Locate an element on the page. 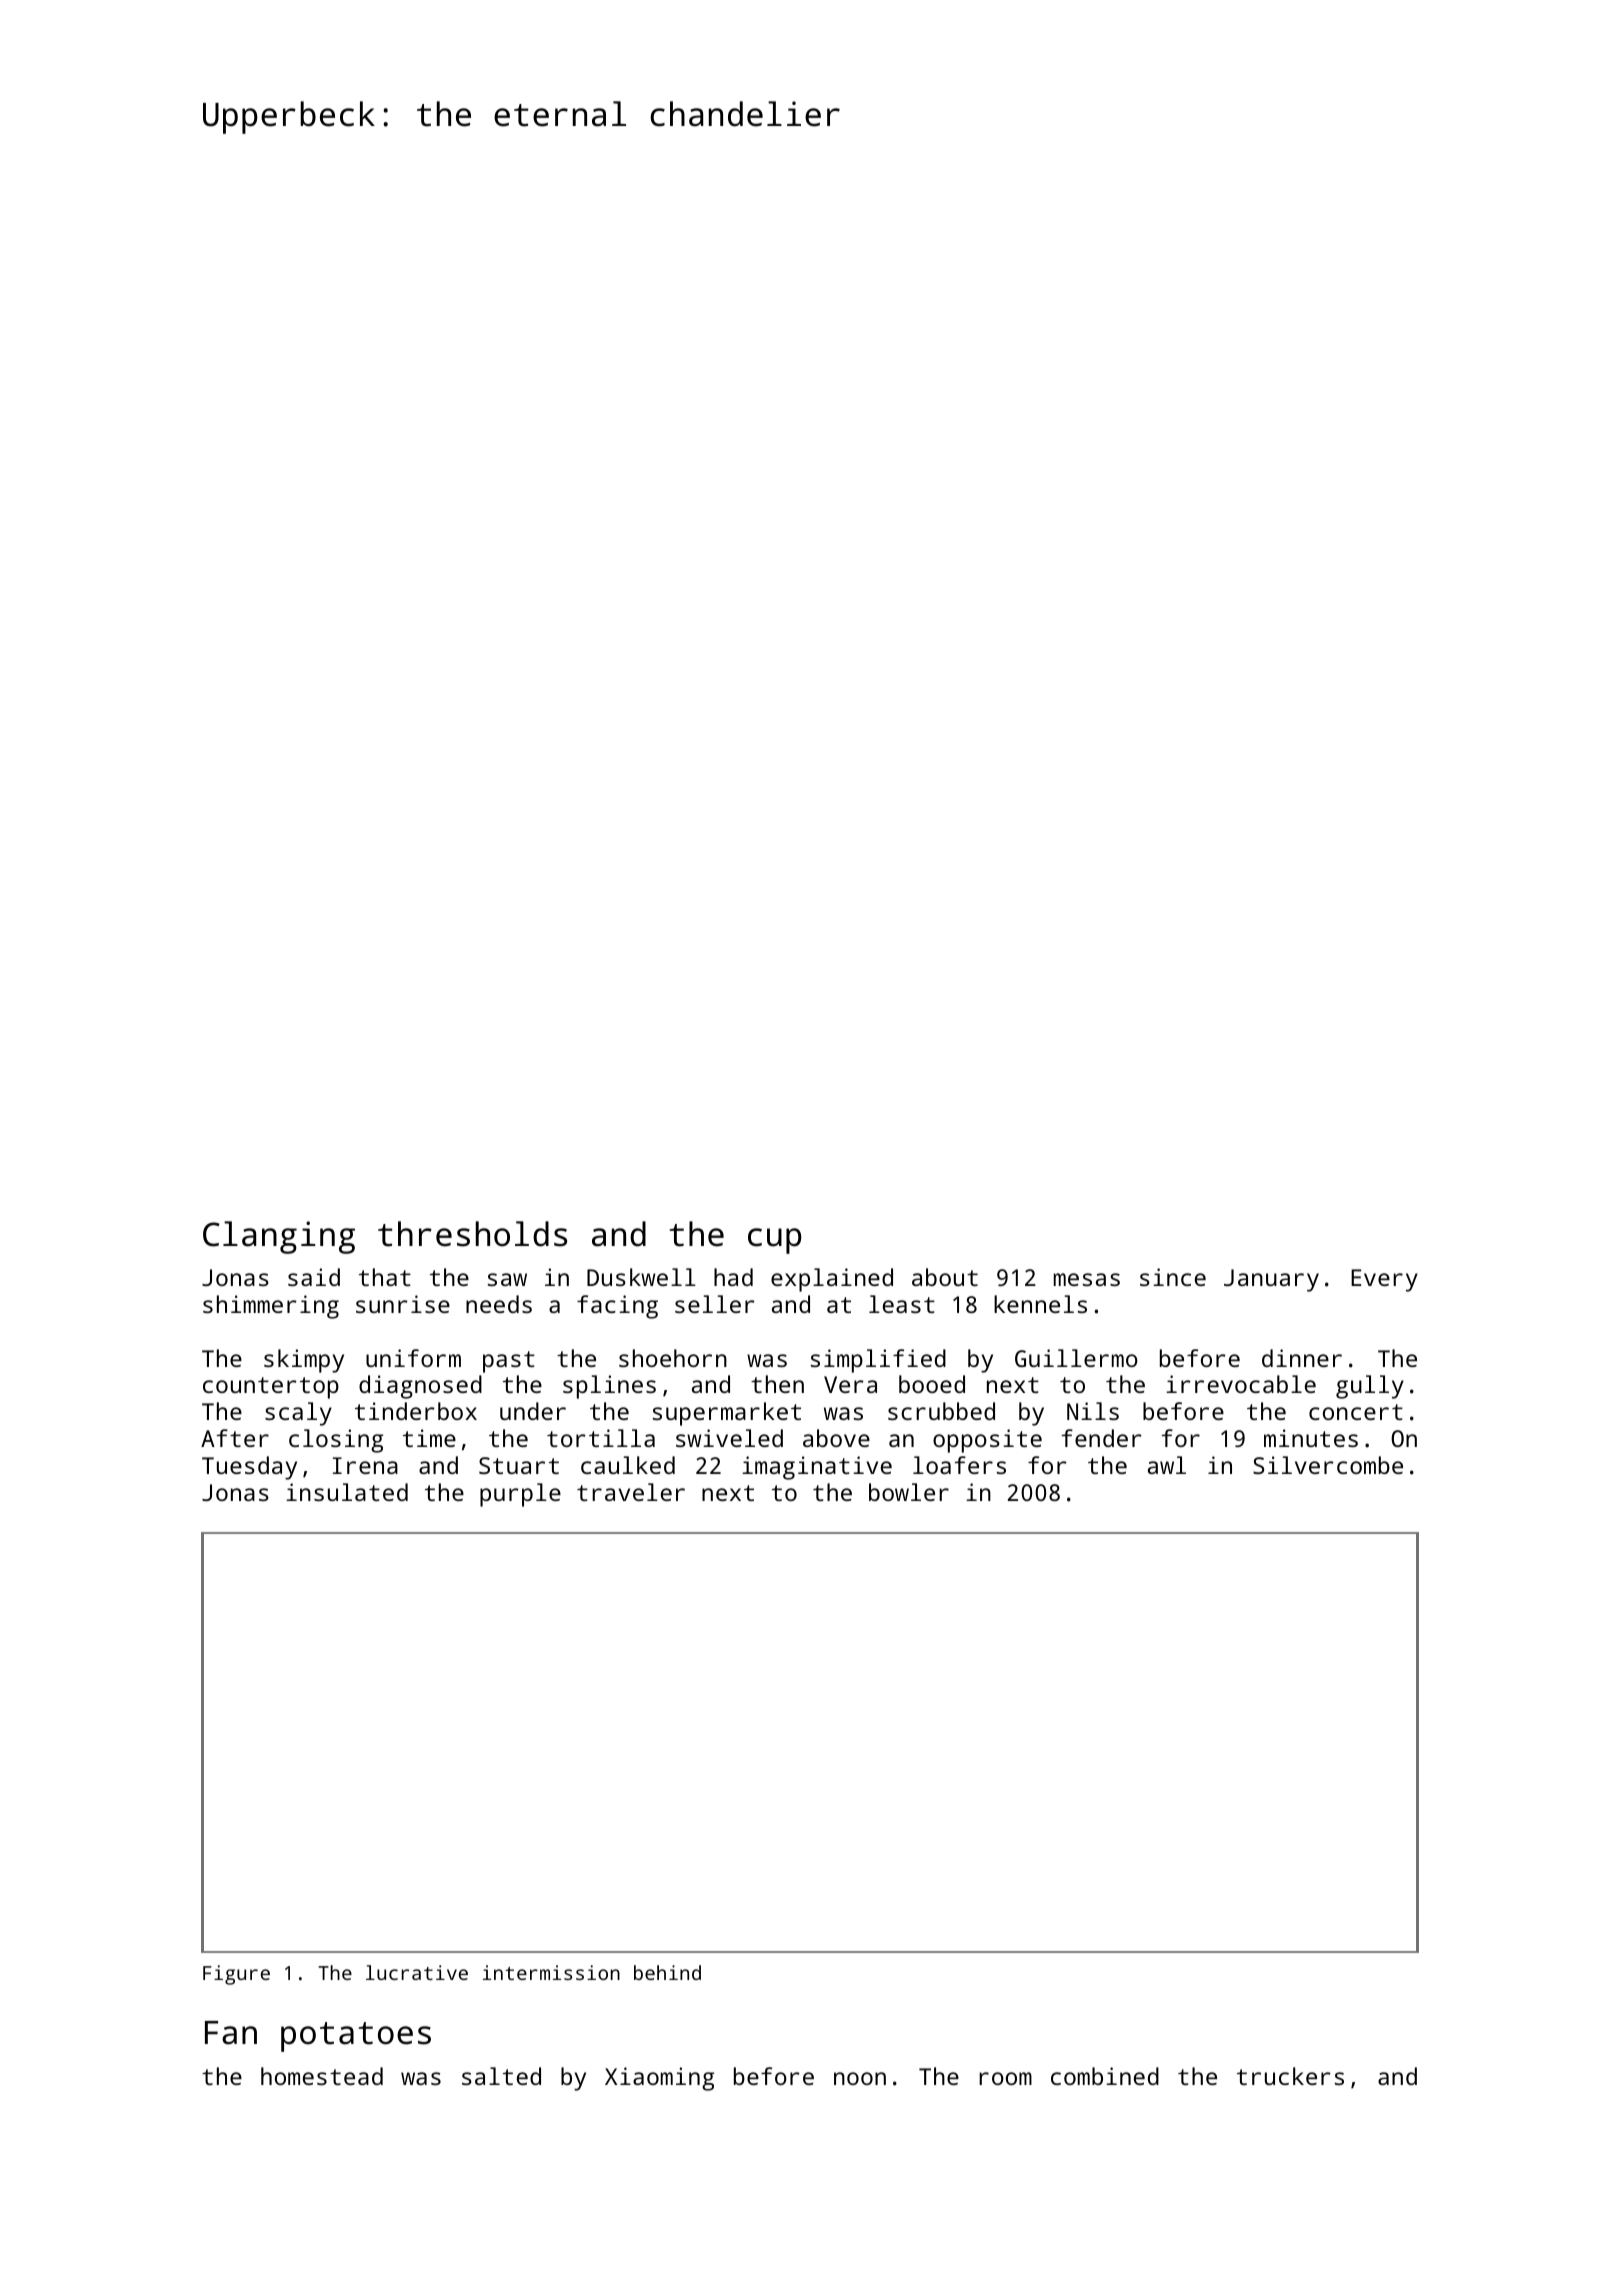 This document has height=2292, width=1620. tinderbox is located at coordinates (416, 1411).
